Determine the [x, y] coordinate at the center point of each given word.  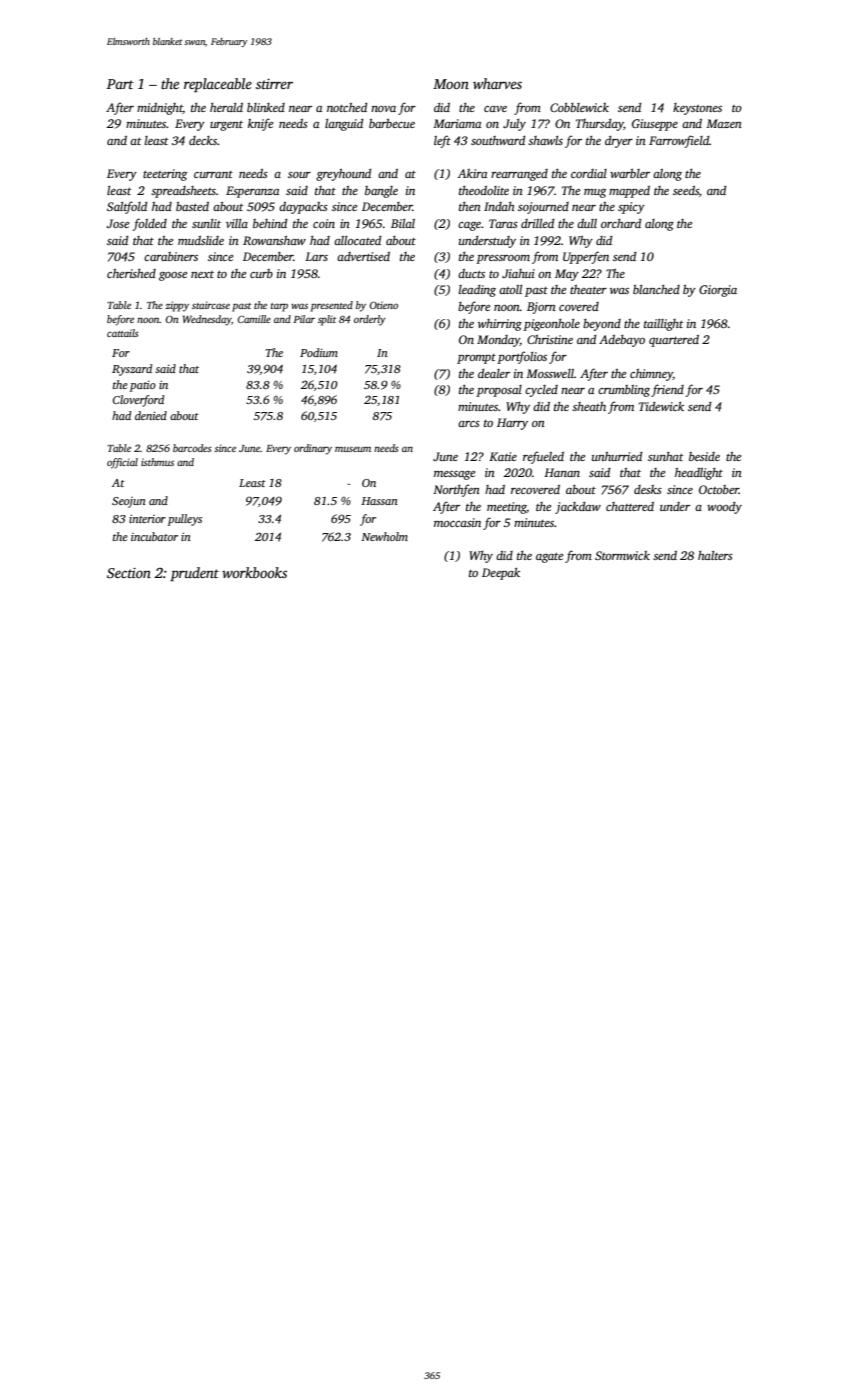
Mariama [457, 123]
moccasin [457, 522]
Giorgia [718, 291]
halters [715, 555]
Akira [473, 173]
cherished [131, 273]
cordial [589, 173]
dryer [619, 142]
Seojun [129, 502]
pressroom [503, 259]
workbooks [254, 572]
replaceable [218, 85]
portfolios [522, 357]
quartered [674, 341]
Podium [319, 352]
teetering [165, 175]
